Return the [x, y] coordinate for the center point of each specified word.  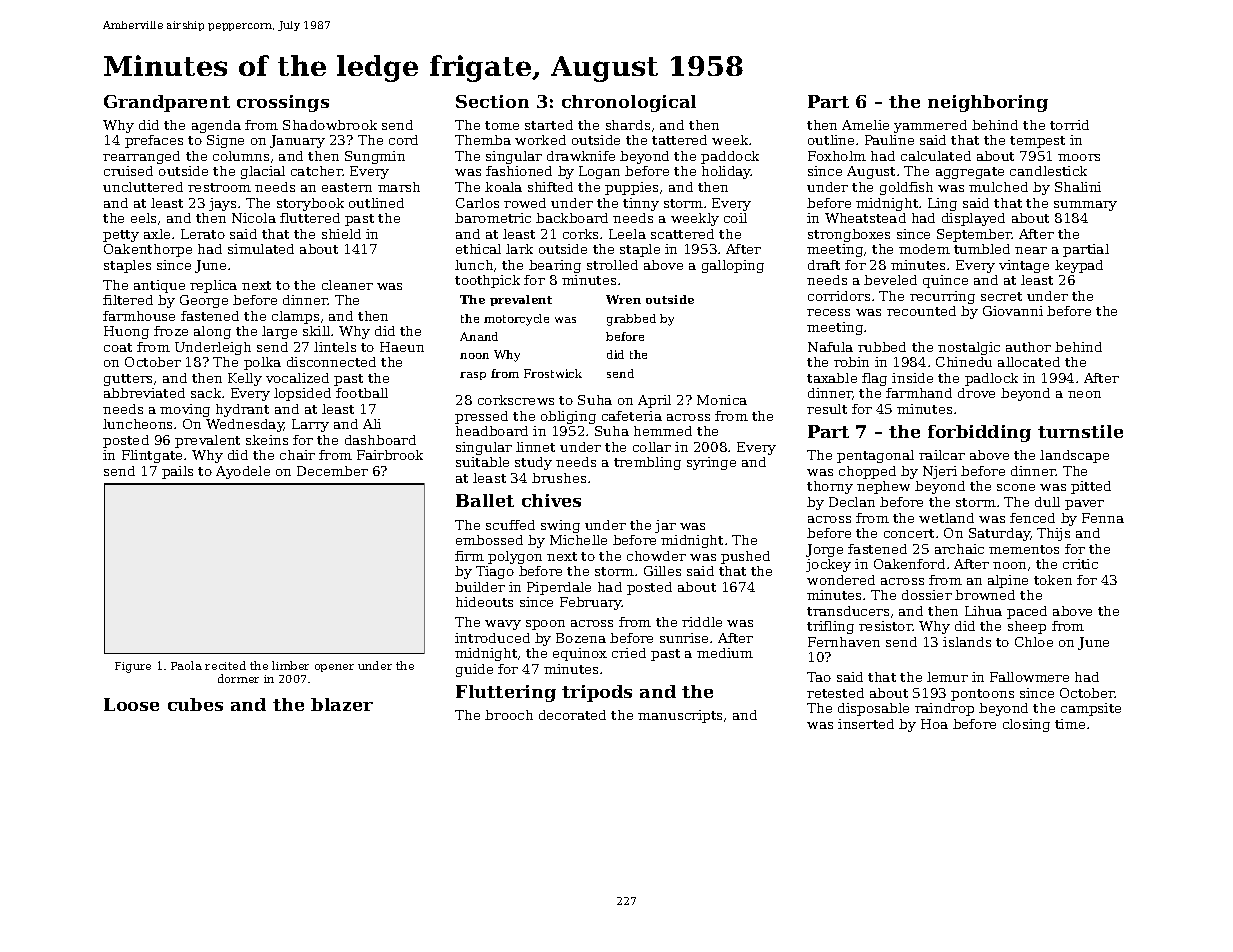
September [974, 235]
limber [290, 665]
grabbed [631, 320]
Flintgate [152, 456]
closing [1026, 725]
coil [735, 218]
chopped [867, 472]
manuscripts [680, 716]
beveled [890, 280]
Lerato [203, 234]
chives [551, 500]
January [297, 141]
